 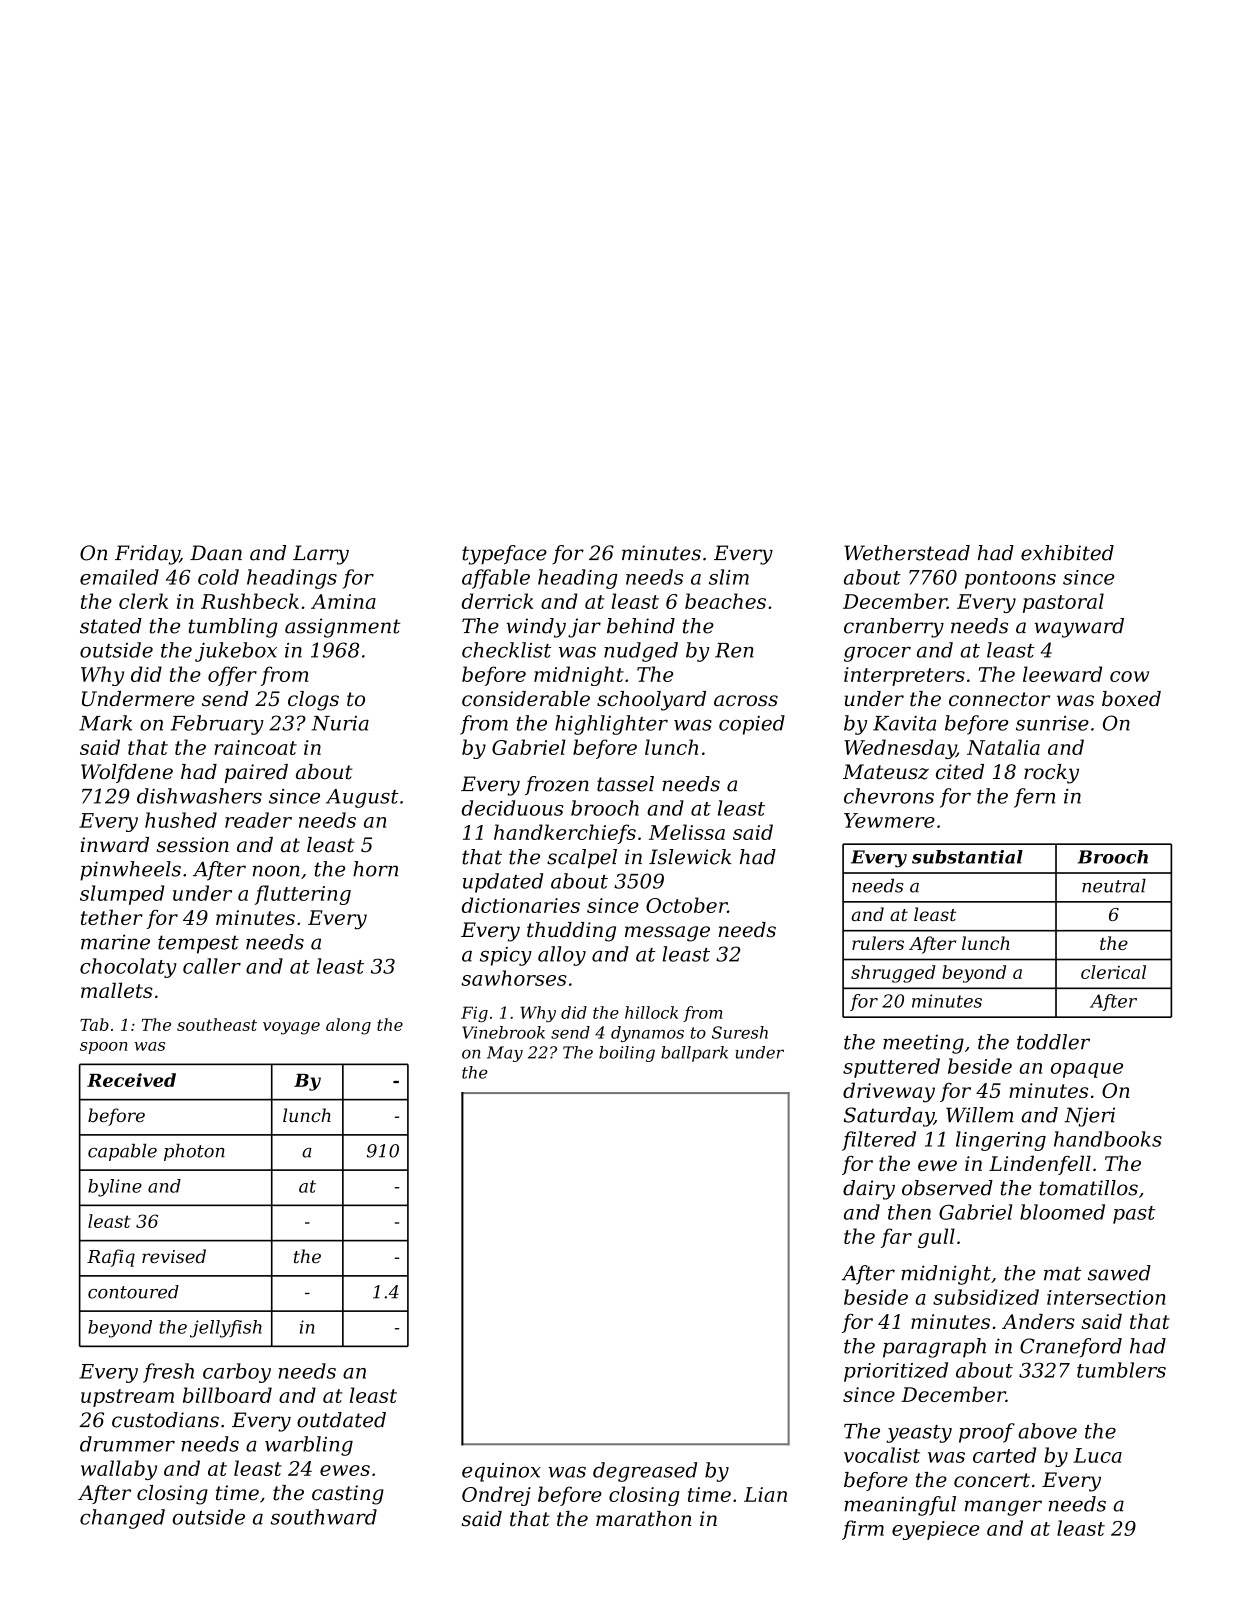 I want to click on along, so click(x=348, y=1026).
